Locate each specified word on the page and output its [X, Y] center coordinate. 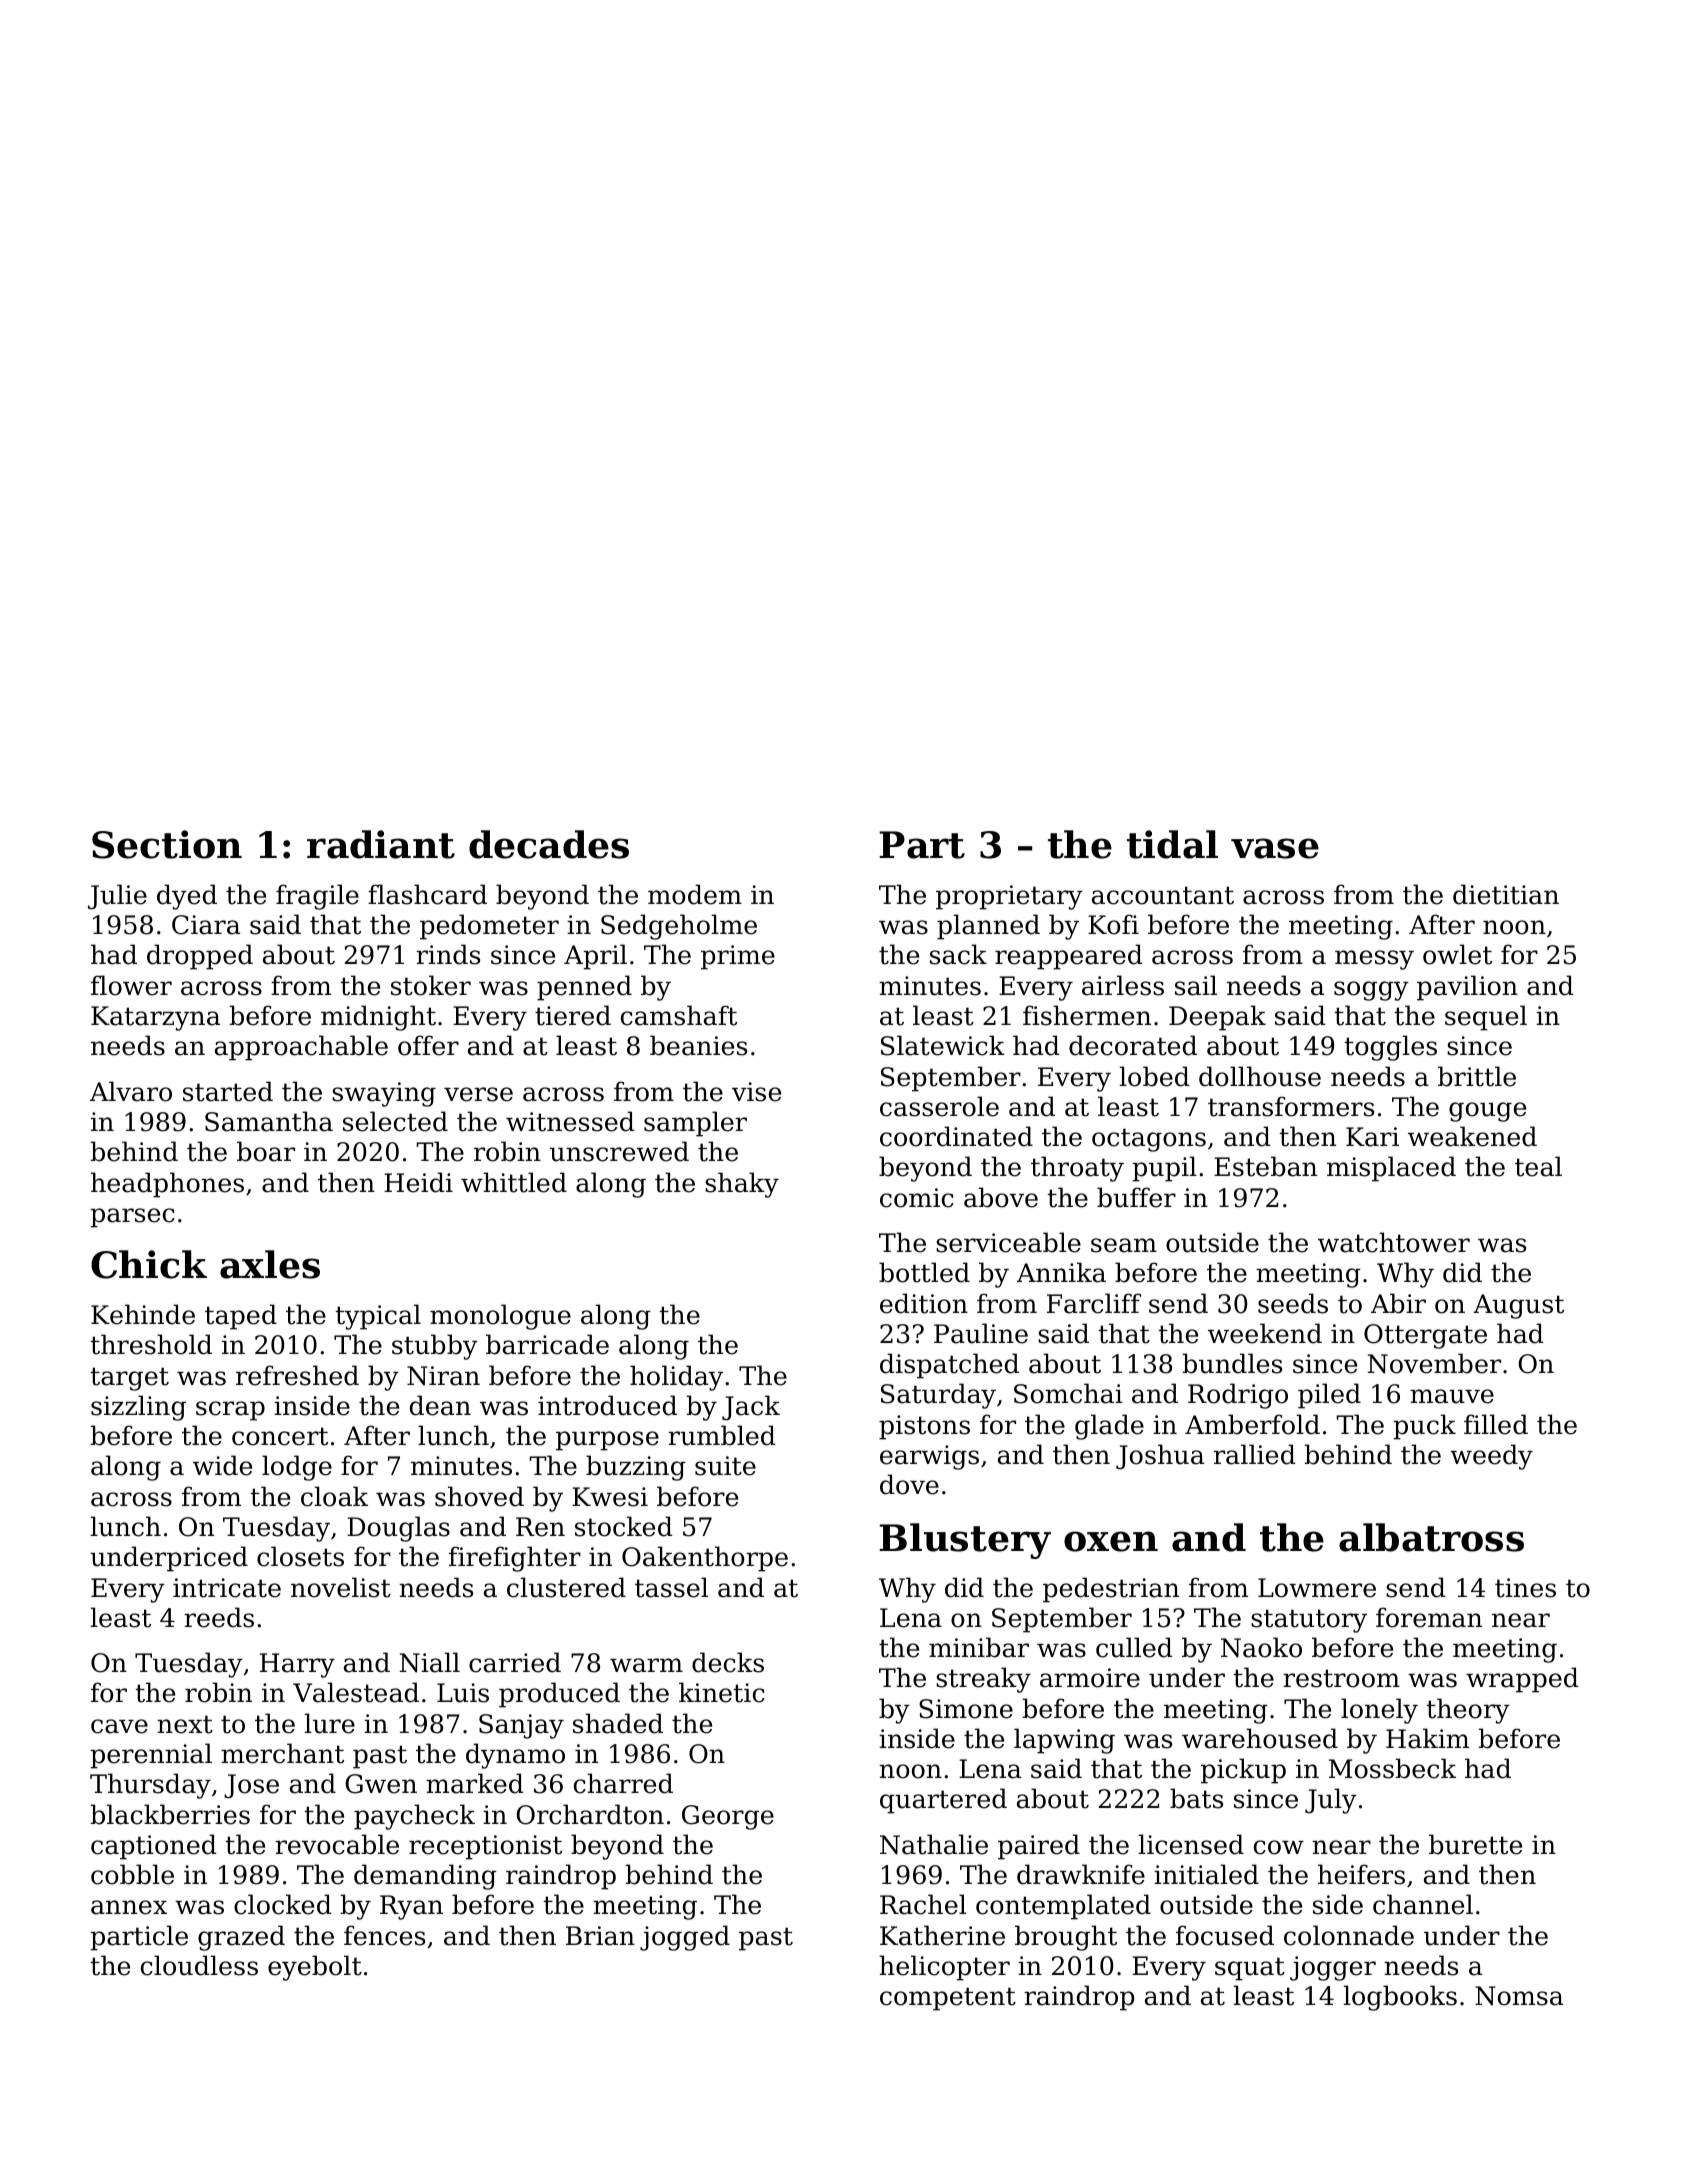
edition [924, 1303]
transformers [1291, 1106]
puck [1424, 1427]
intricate [227, 1588]
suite [725, 1466]
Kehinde [143, 1314]
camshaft [679, 1015]
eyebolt [315, 1968]
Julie [117, 897]
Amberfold [1252, 1424]
